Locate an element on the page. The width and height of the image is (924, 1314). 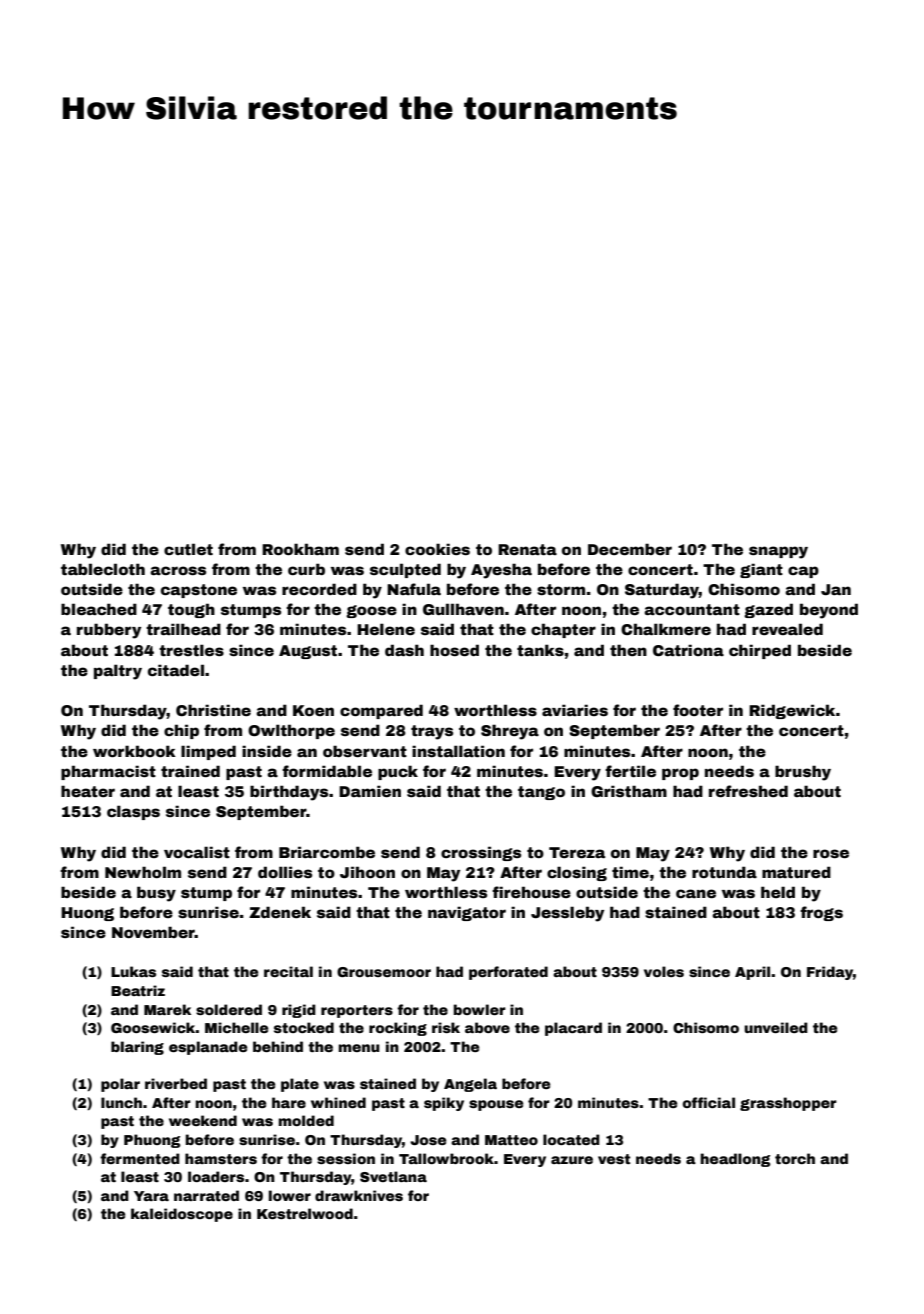
blaring is located at coordinates (137, 1048).
